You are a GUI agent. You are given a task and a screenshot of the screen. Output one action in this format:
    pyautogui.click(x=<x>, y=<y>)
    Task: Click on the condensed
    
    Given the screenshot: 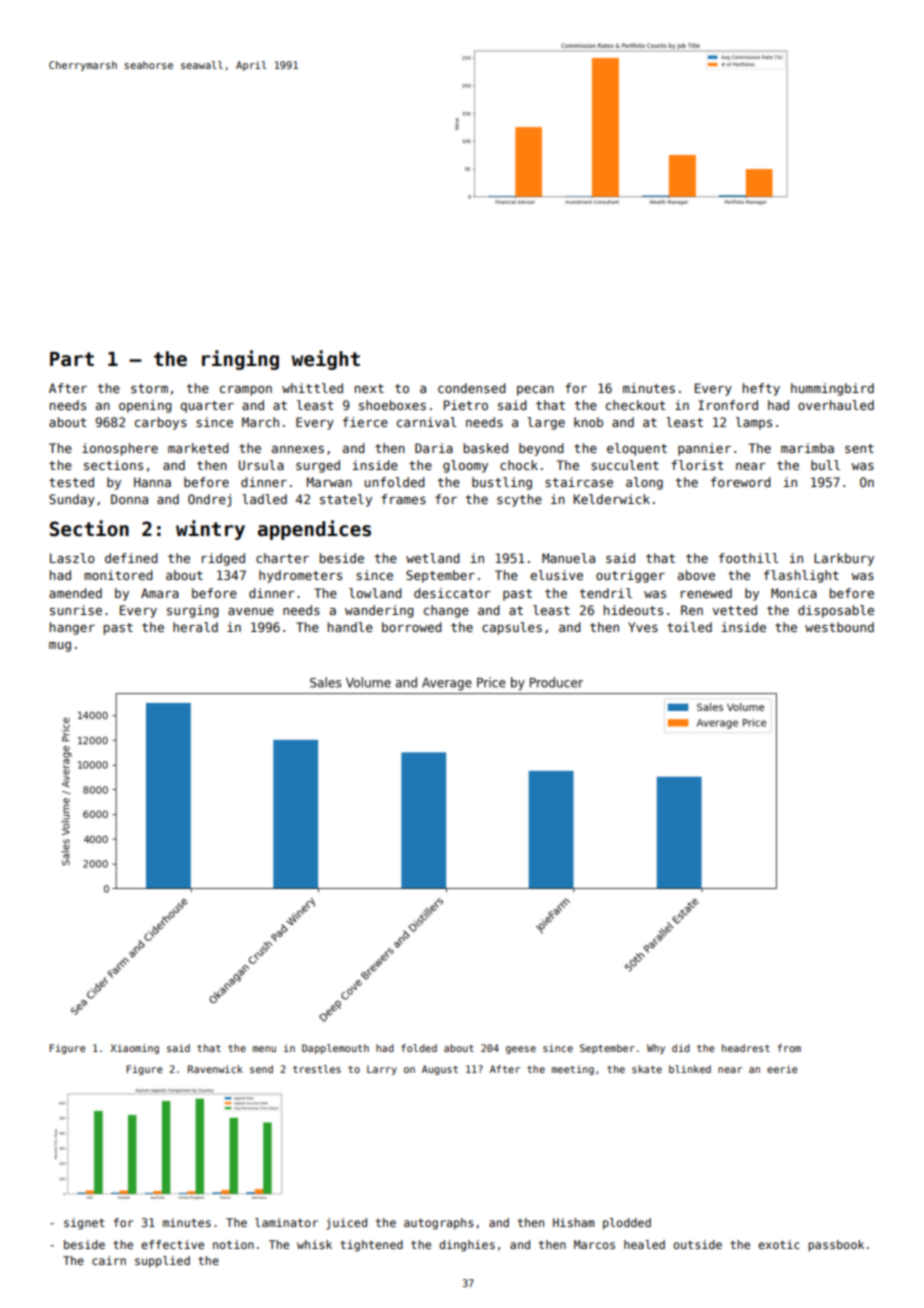 What is the action you would take?
    pyautogui.click(x=472, y=388)
